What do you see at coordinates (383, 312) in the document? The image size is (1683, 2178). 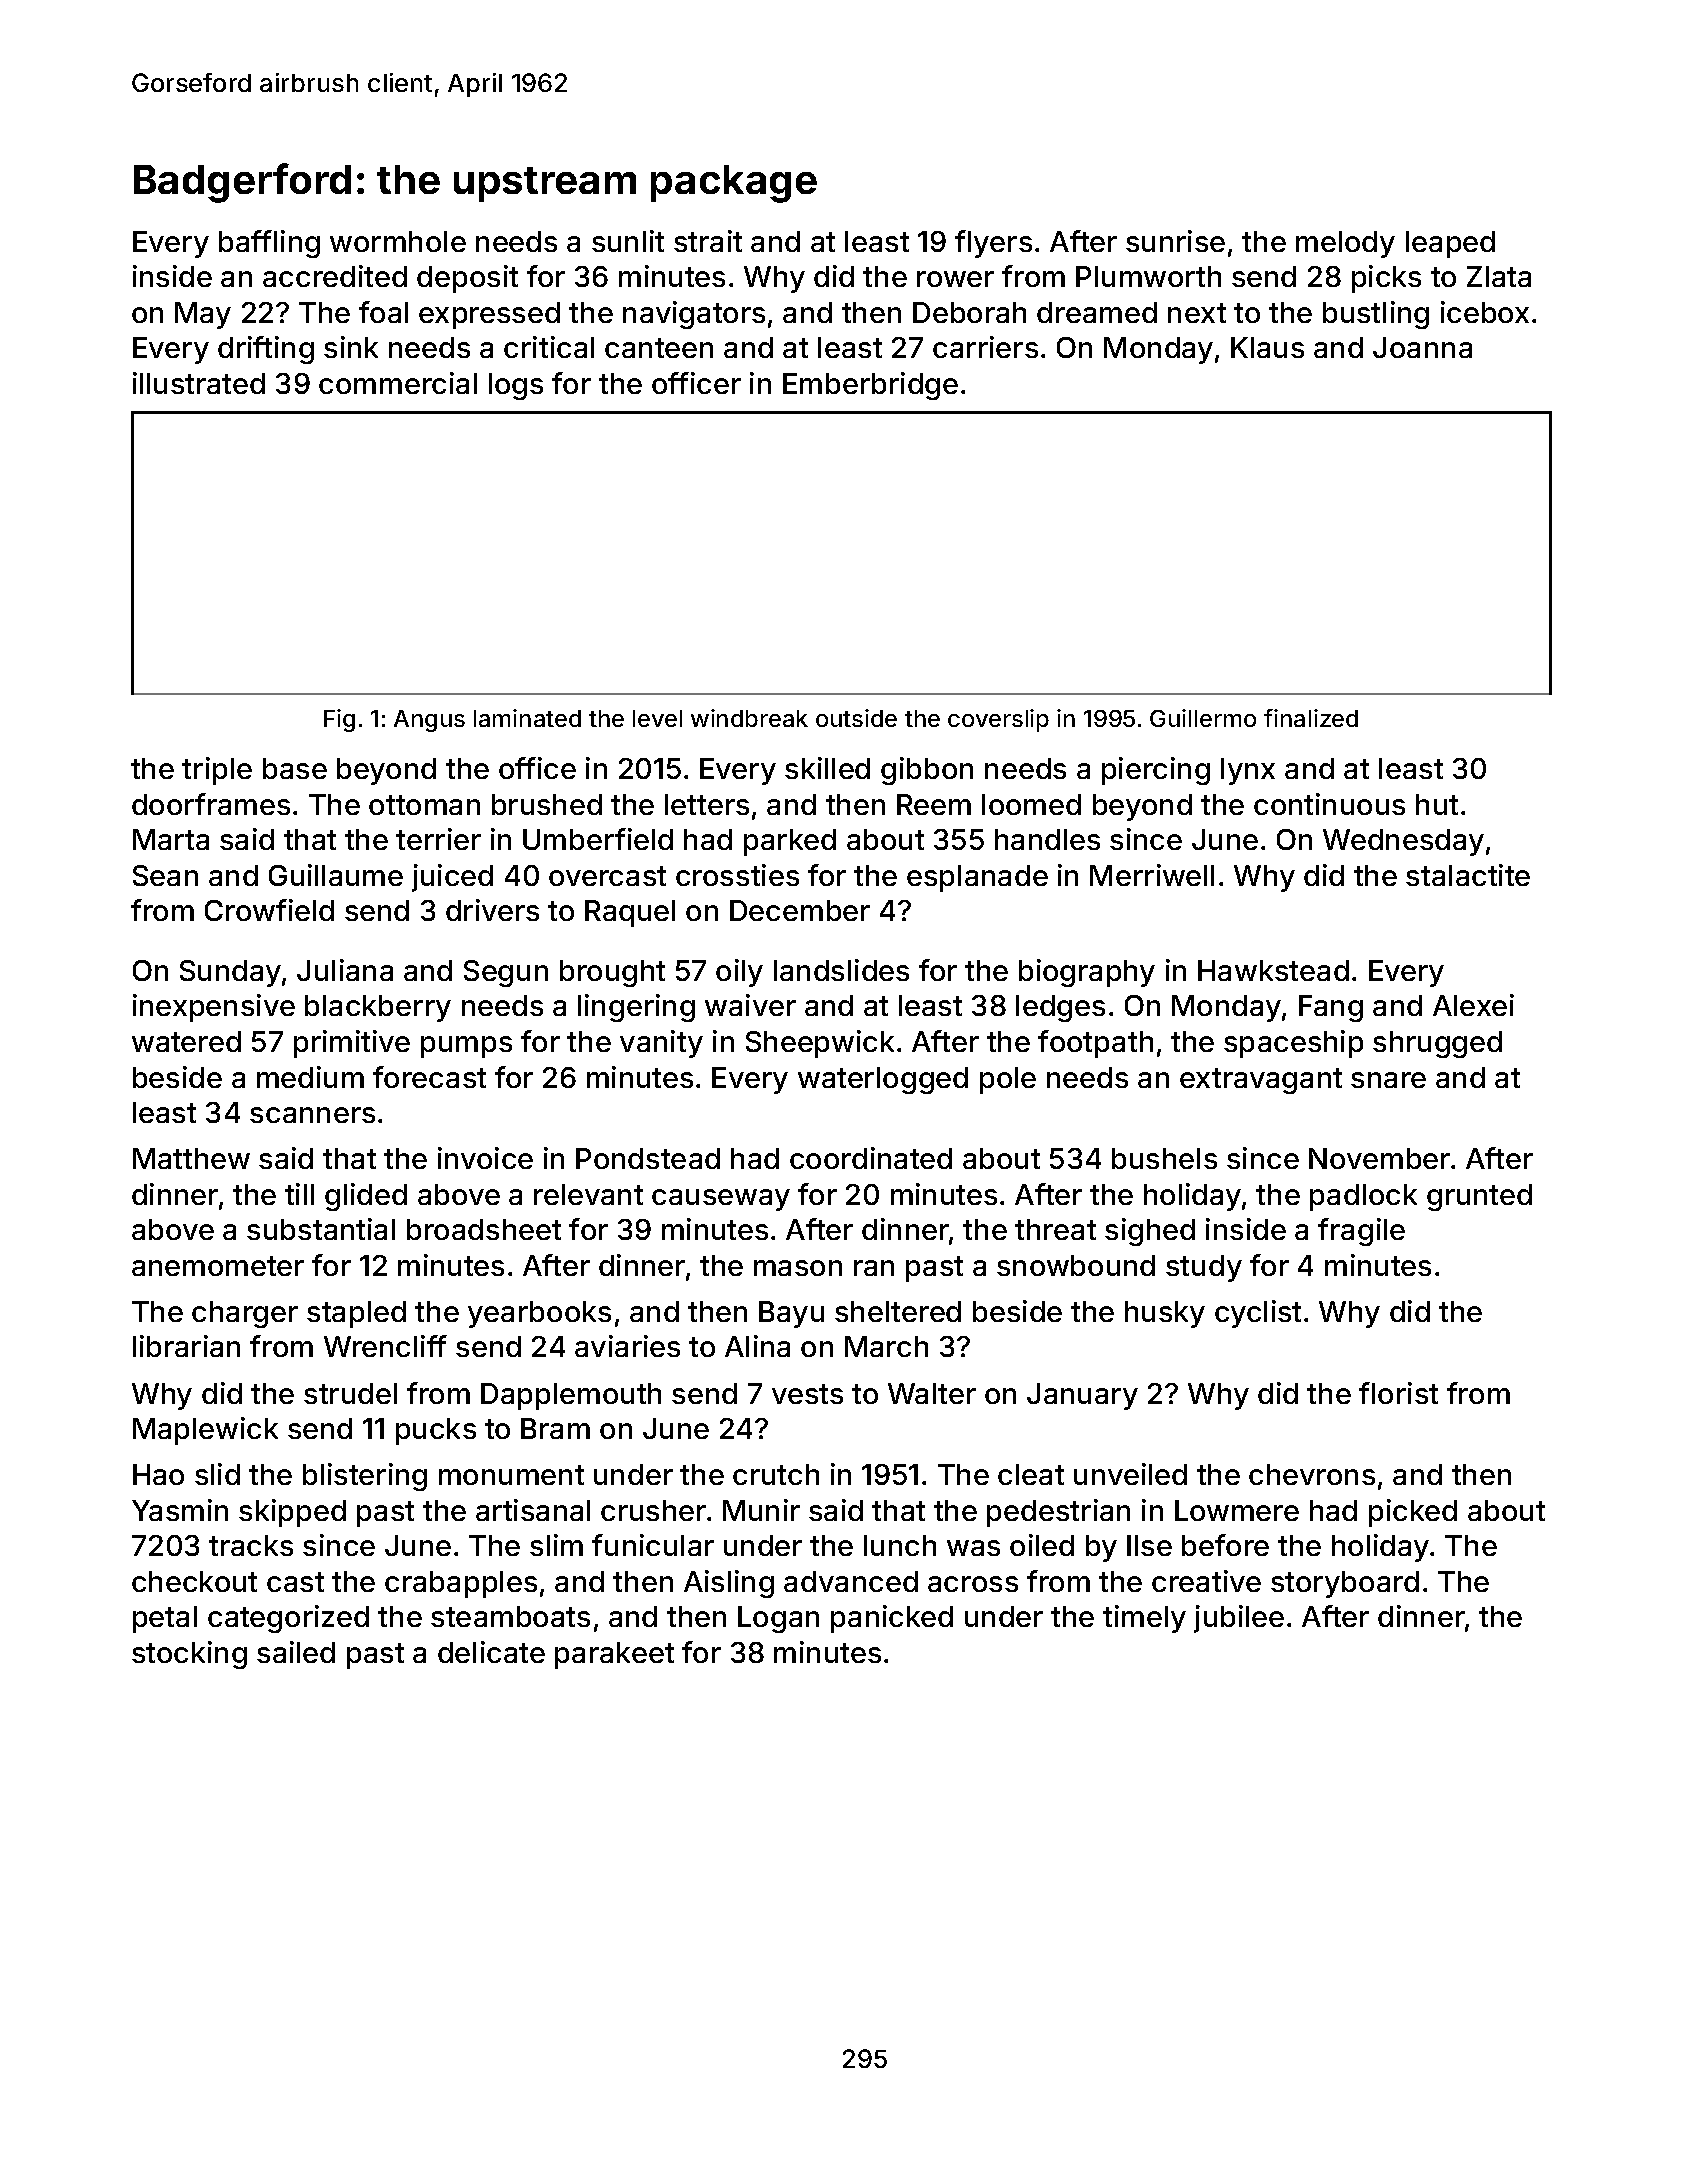 I see `foal` at bounding box center [383, 312].
